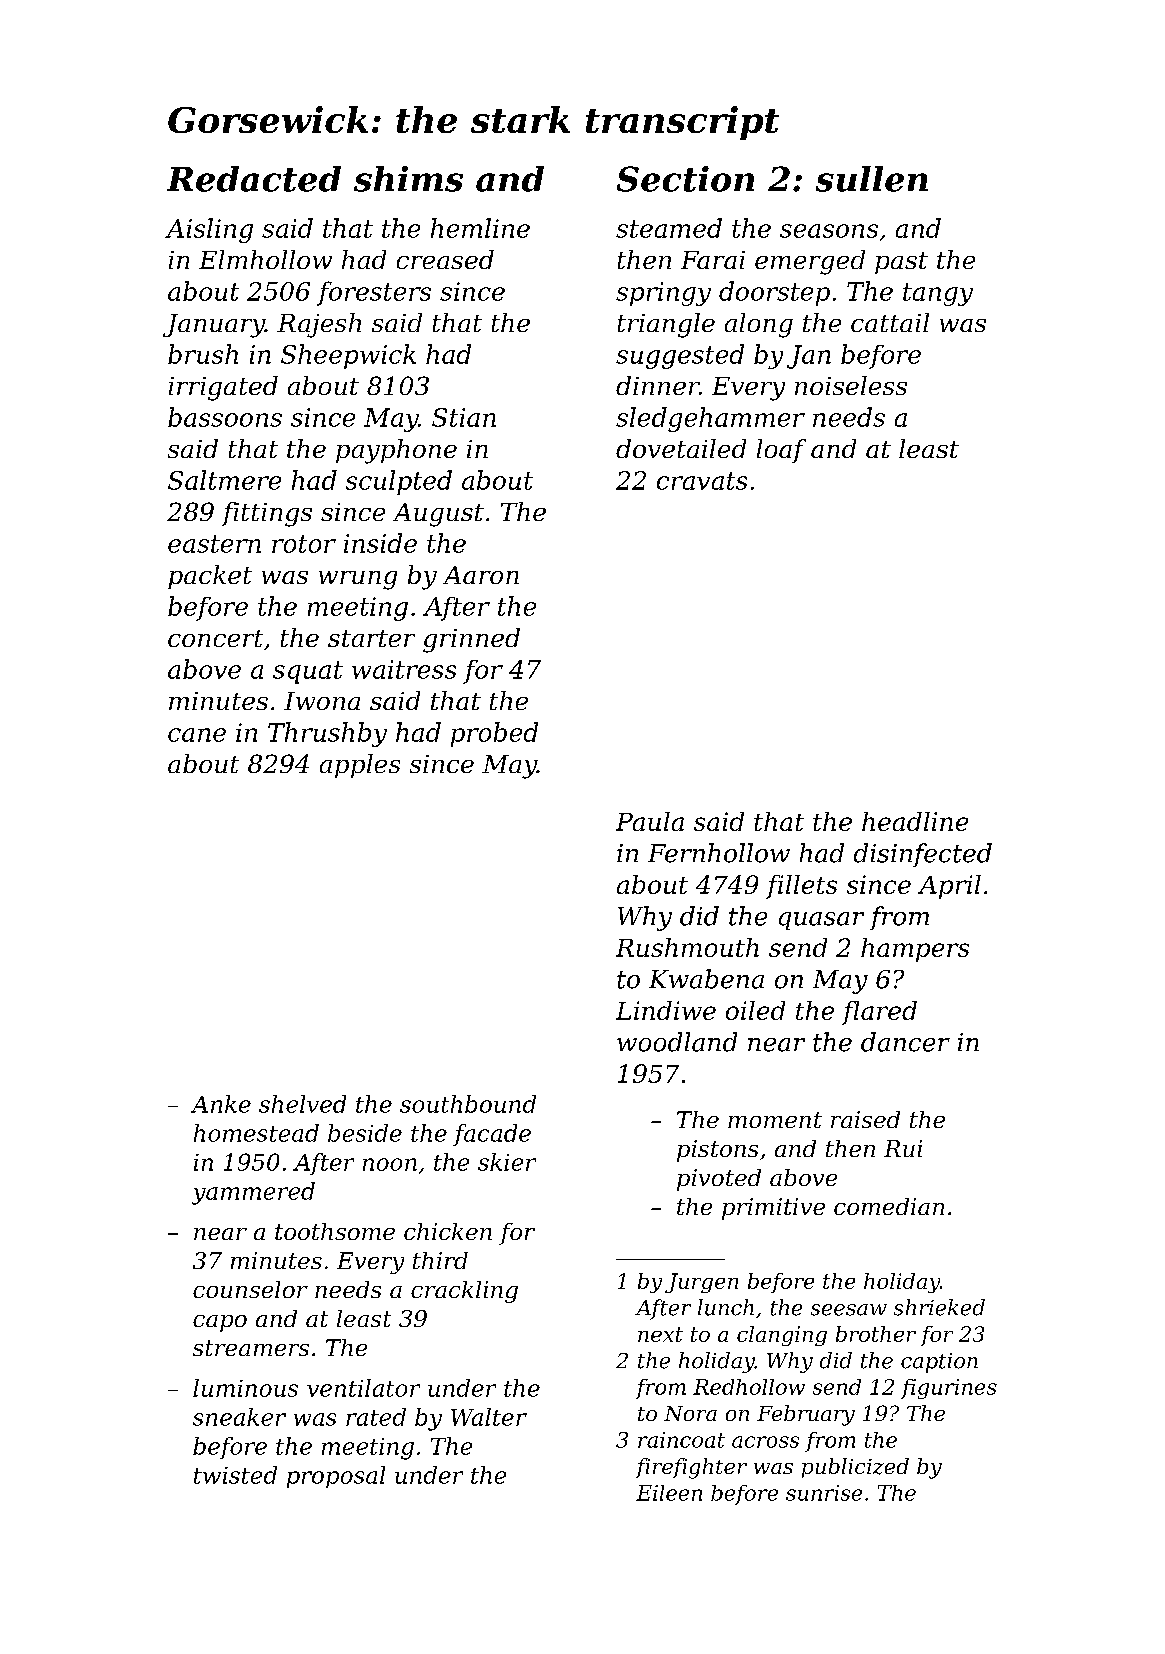  I want to click on headline, so click(915, 821).
